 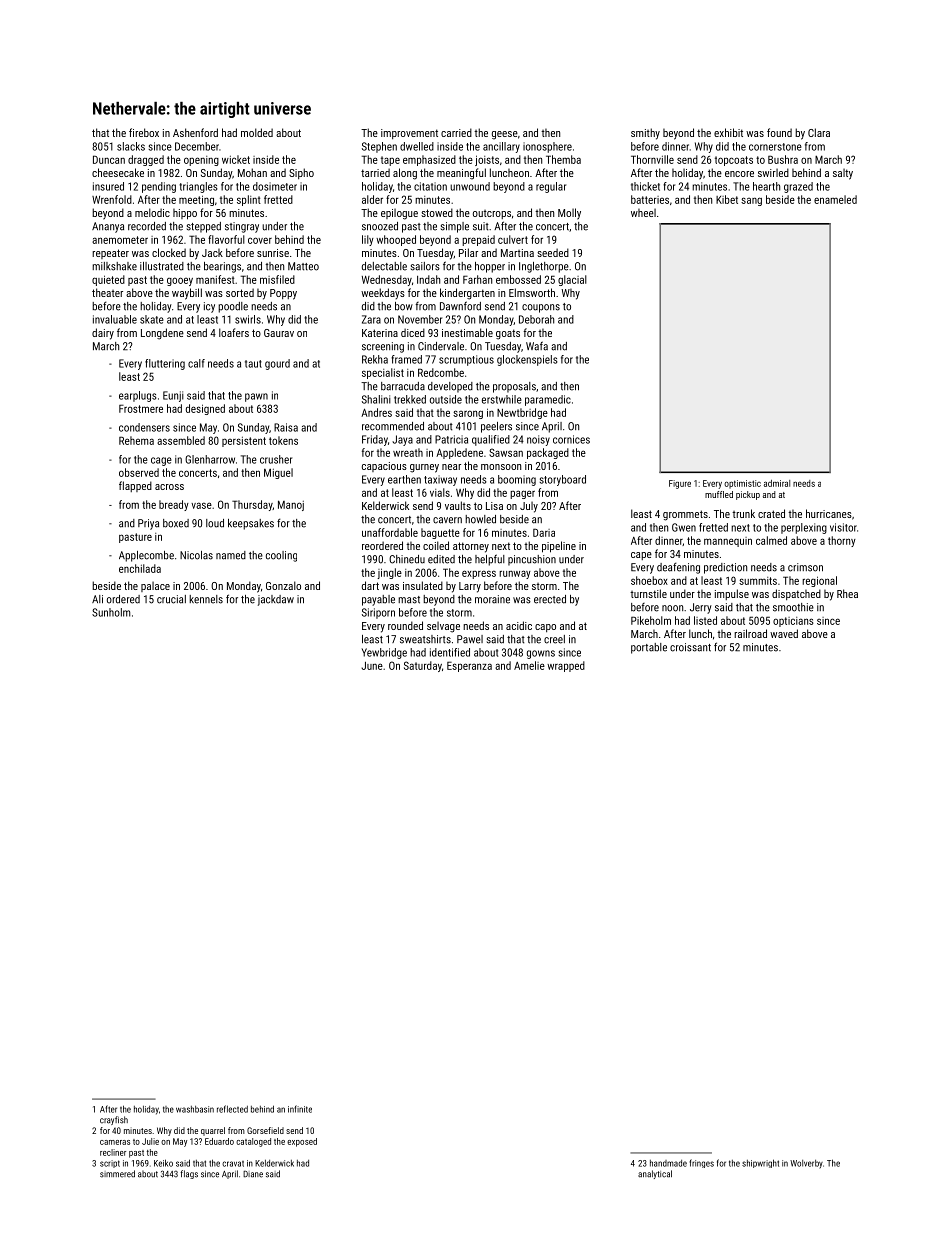 What do you see at coordinates (110, 254) in the screenshot?
I see `repeater` at bounding box center [110, 254].
